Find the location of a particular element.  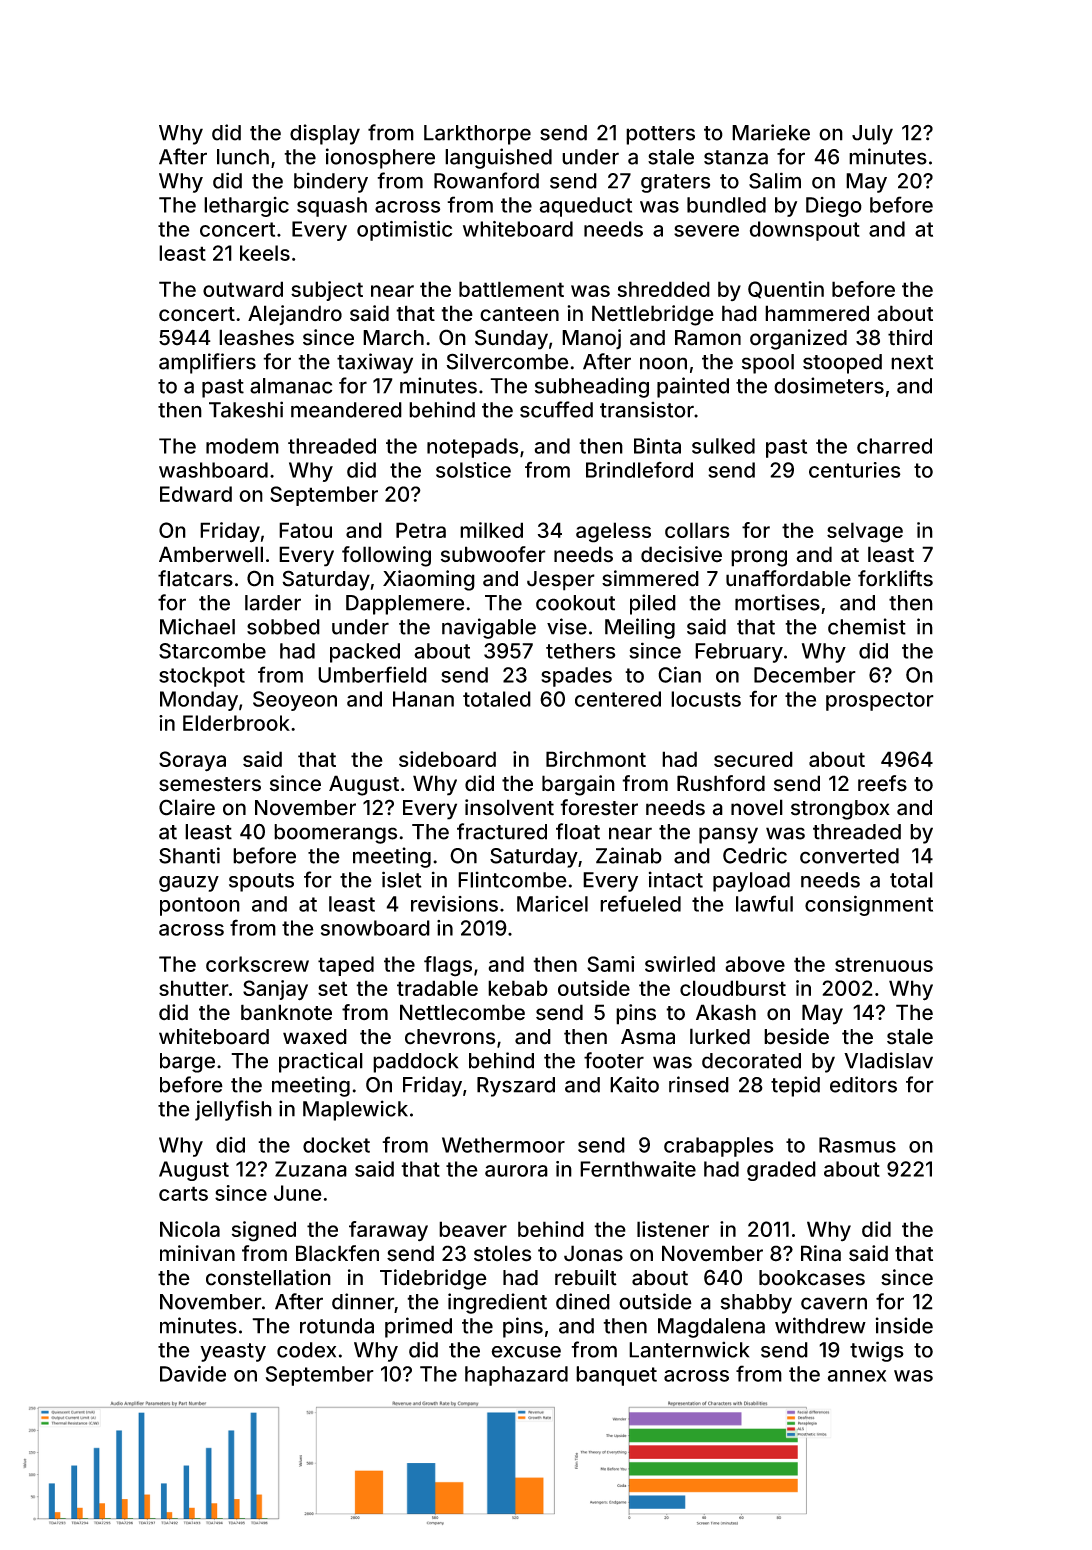

Ryszard is located at coordinates (516, 1087).
